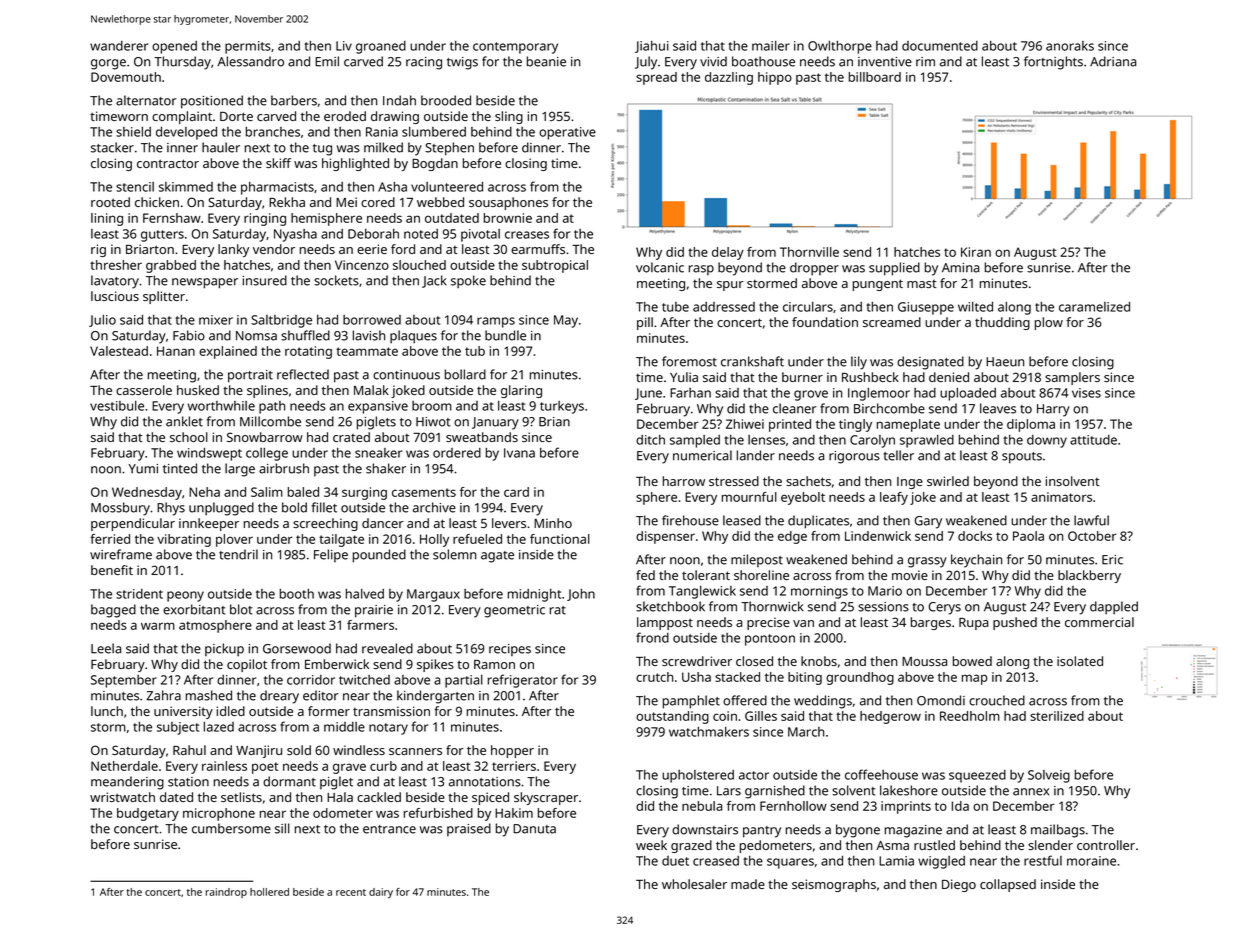 The height and width of the document is (952, 1233). I want to click on caramelized, so click(1094, 307).
